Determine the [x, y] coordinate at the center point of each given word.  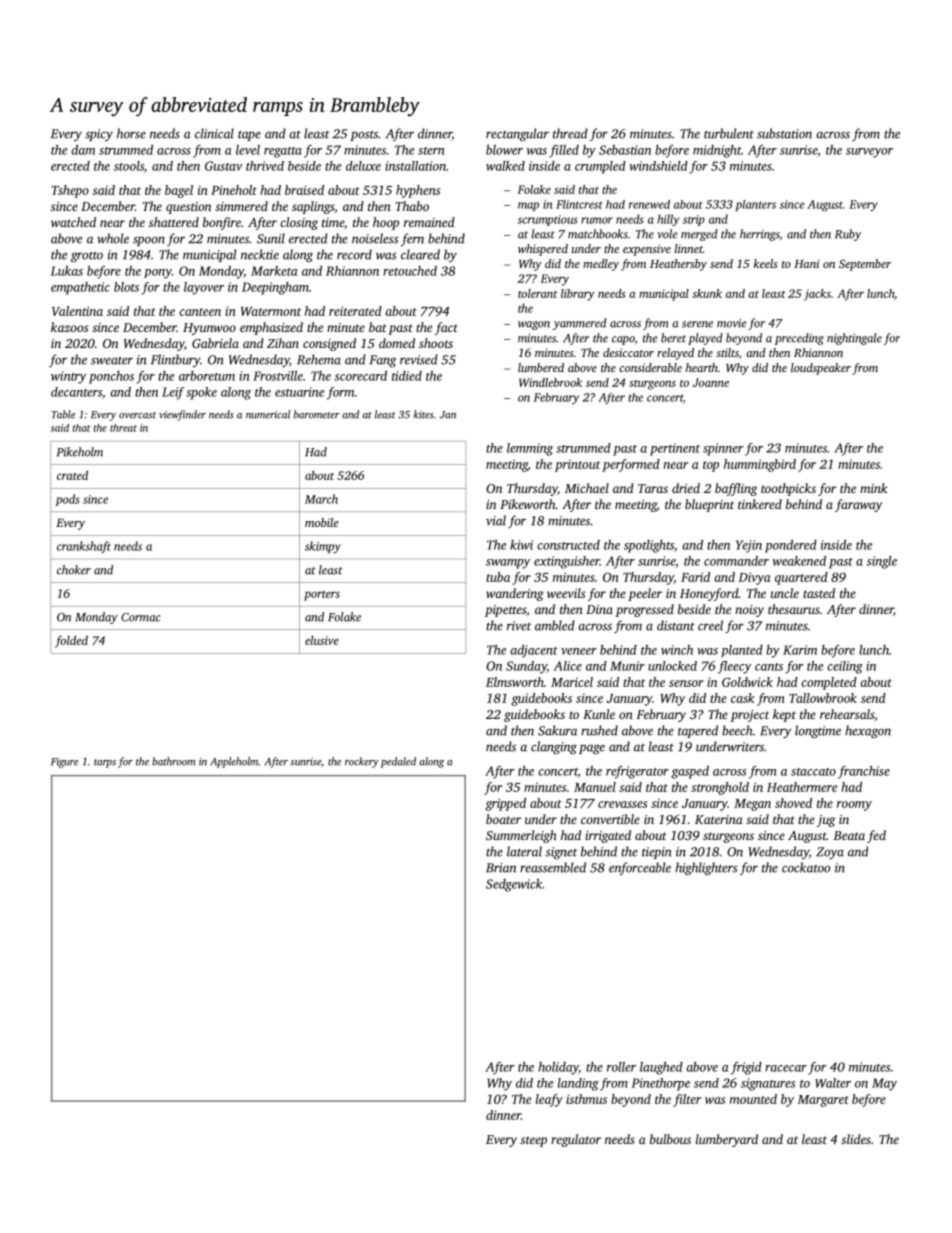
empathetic [80, 288]
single [881, 562]
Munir [627, 666]
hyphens [418, 191]
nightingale [854, 339]
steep [533, 1141]
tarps [105, 763]
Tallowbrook [823, 698]
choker [74, 570]
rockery [362, 762]
